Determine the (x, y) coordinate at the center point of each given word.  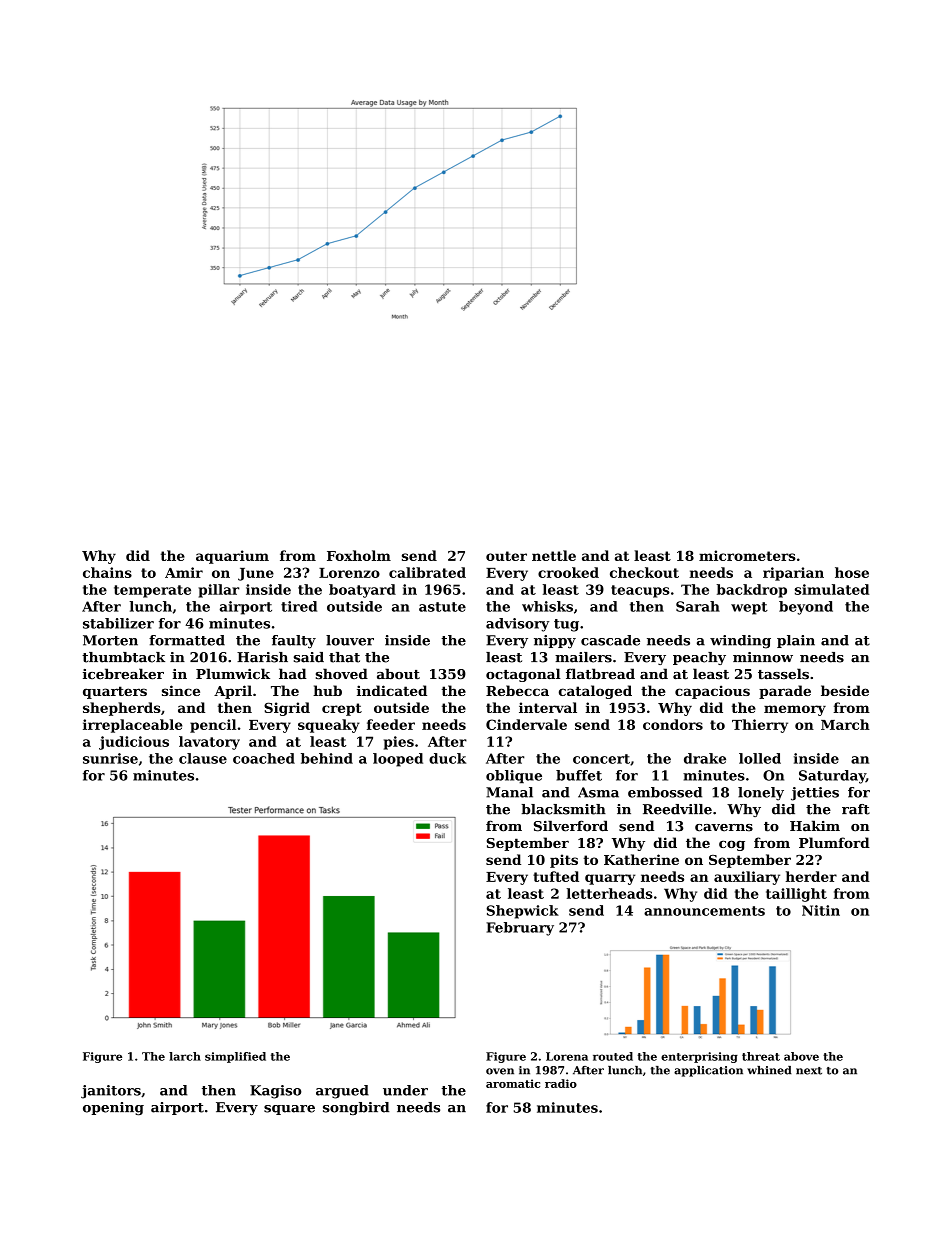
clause (203, 758)
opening (113, 1108)
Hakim (815, 826)
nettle (554, 555)
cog (732, 845)
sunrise (110, 758)
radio (561, 1083)
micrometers (747, 555)
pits (564, 861)
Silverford (571, 826)
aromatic (513, 1083)
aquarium (232, 557)
